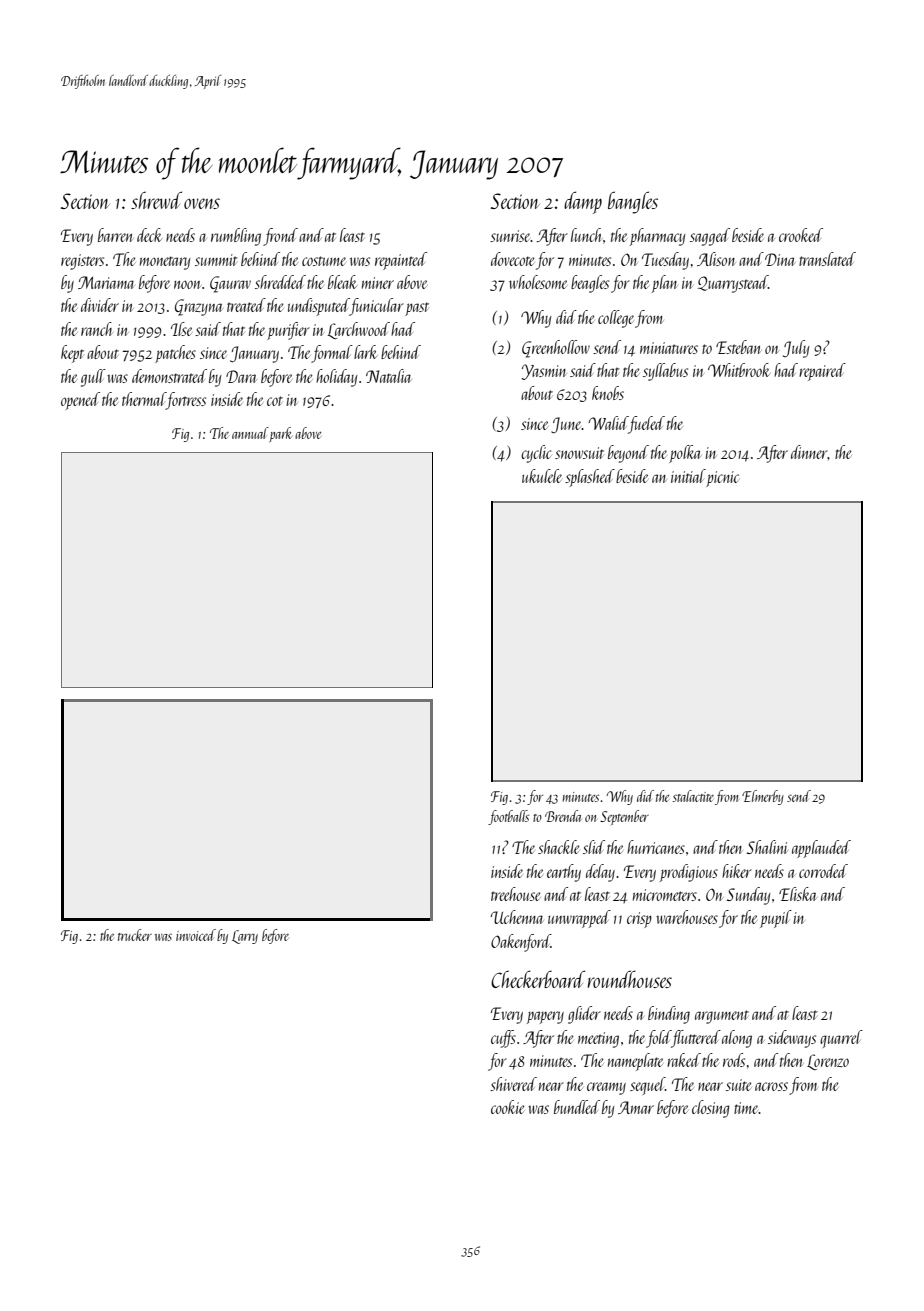  Describe the element at coordinates (241, 376) in the page. I see `Dara` at that location.
